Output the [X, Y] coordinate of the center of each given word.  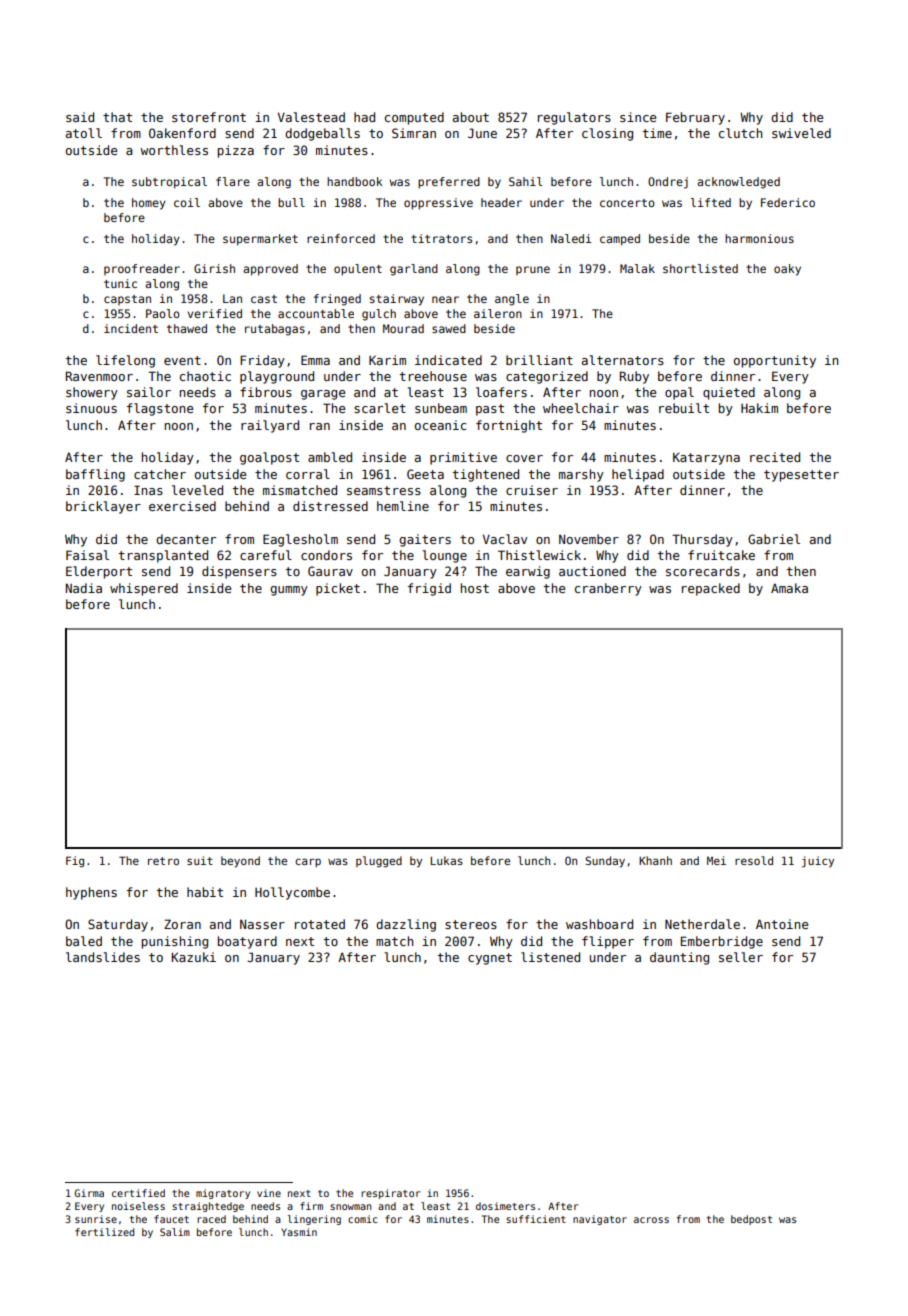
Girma [89, 1193]
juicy [818, 862]
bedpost [751, 1220]
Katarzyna [706, 459]
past [490, 410]
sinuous [91, 408]
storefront [209, 117]
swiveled [801, 133]
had [364, 117]
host [475, 588]
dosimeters [505, 1206]
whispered [144, 589]
